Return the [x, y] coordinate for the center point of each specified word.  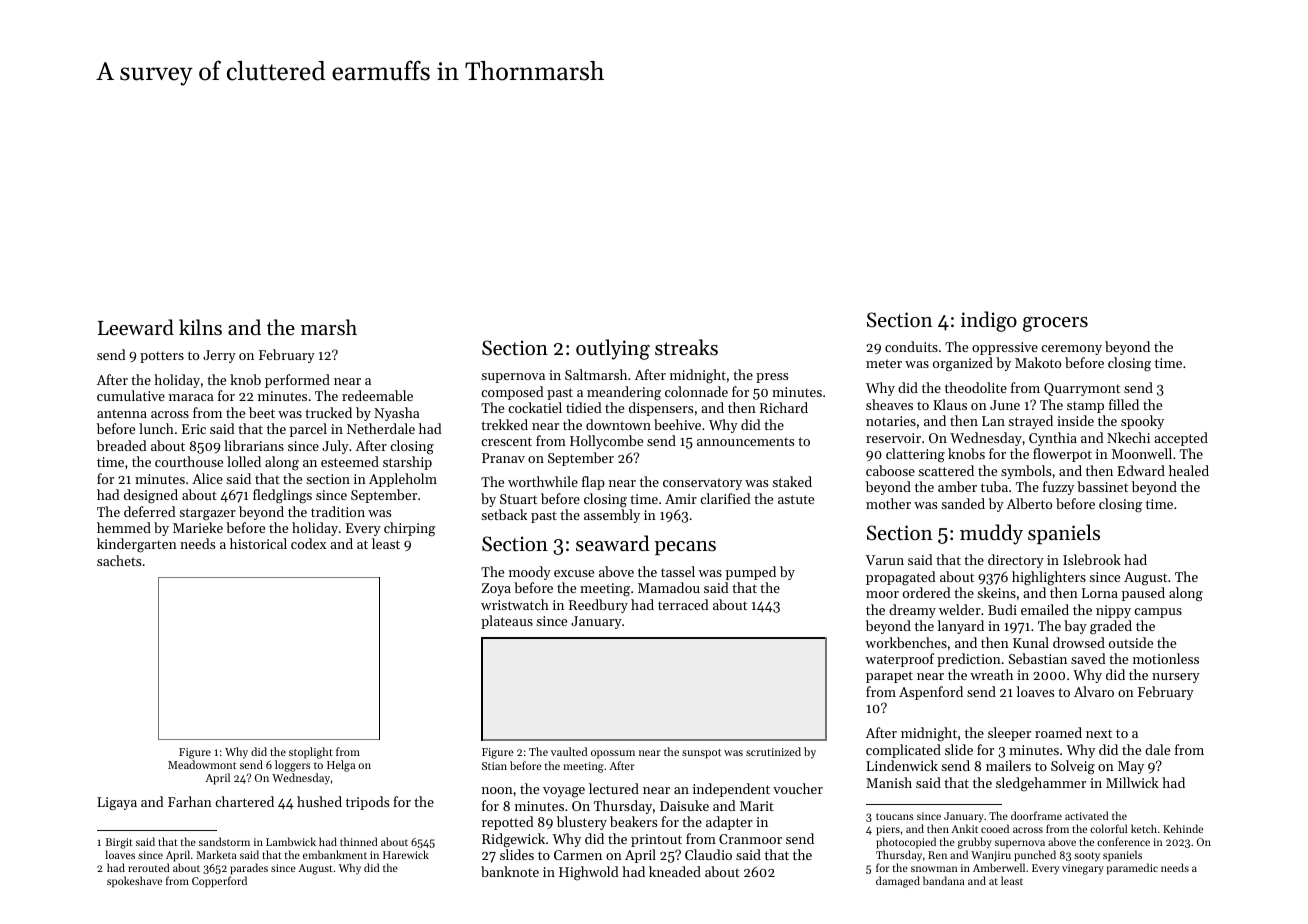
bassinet [1102, 486]
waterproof [899, 660]
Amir [681, 499]
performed [297, 381]
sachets [119, 560]
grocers [1055, 324]
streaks [686, 347]
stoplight [311, 753]
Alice [207, 478]
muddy [991, 534]
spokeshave [134, 882]
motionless [1166, 658]
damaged [898, 882]
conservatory [702, 484]
